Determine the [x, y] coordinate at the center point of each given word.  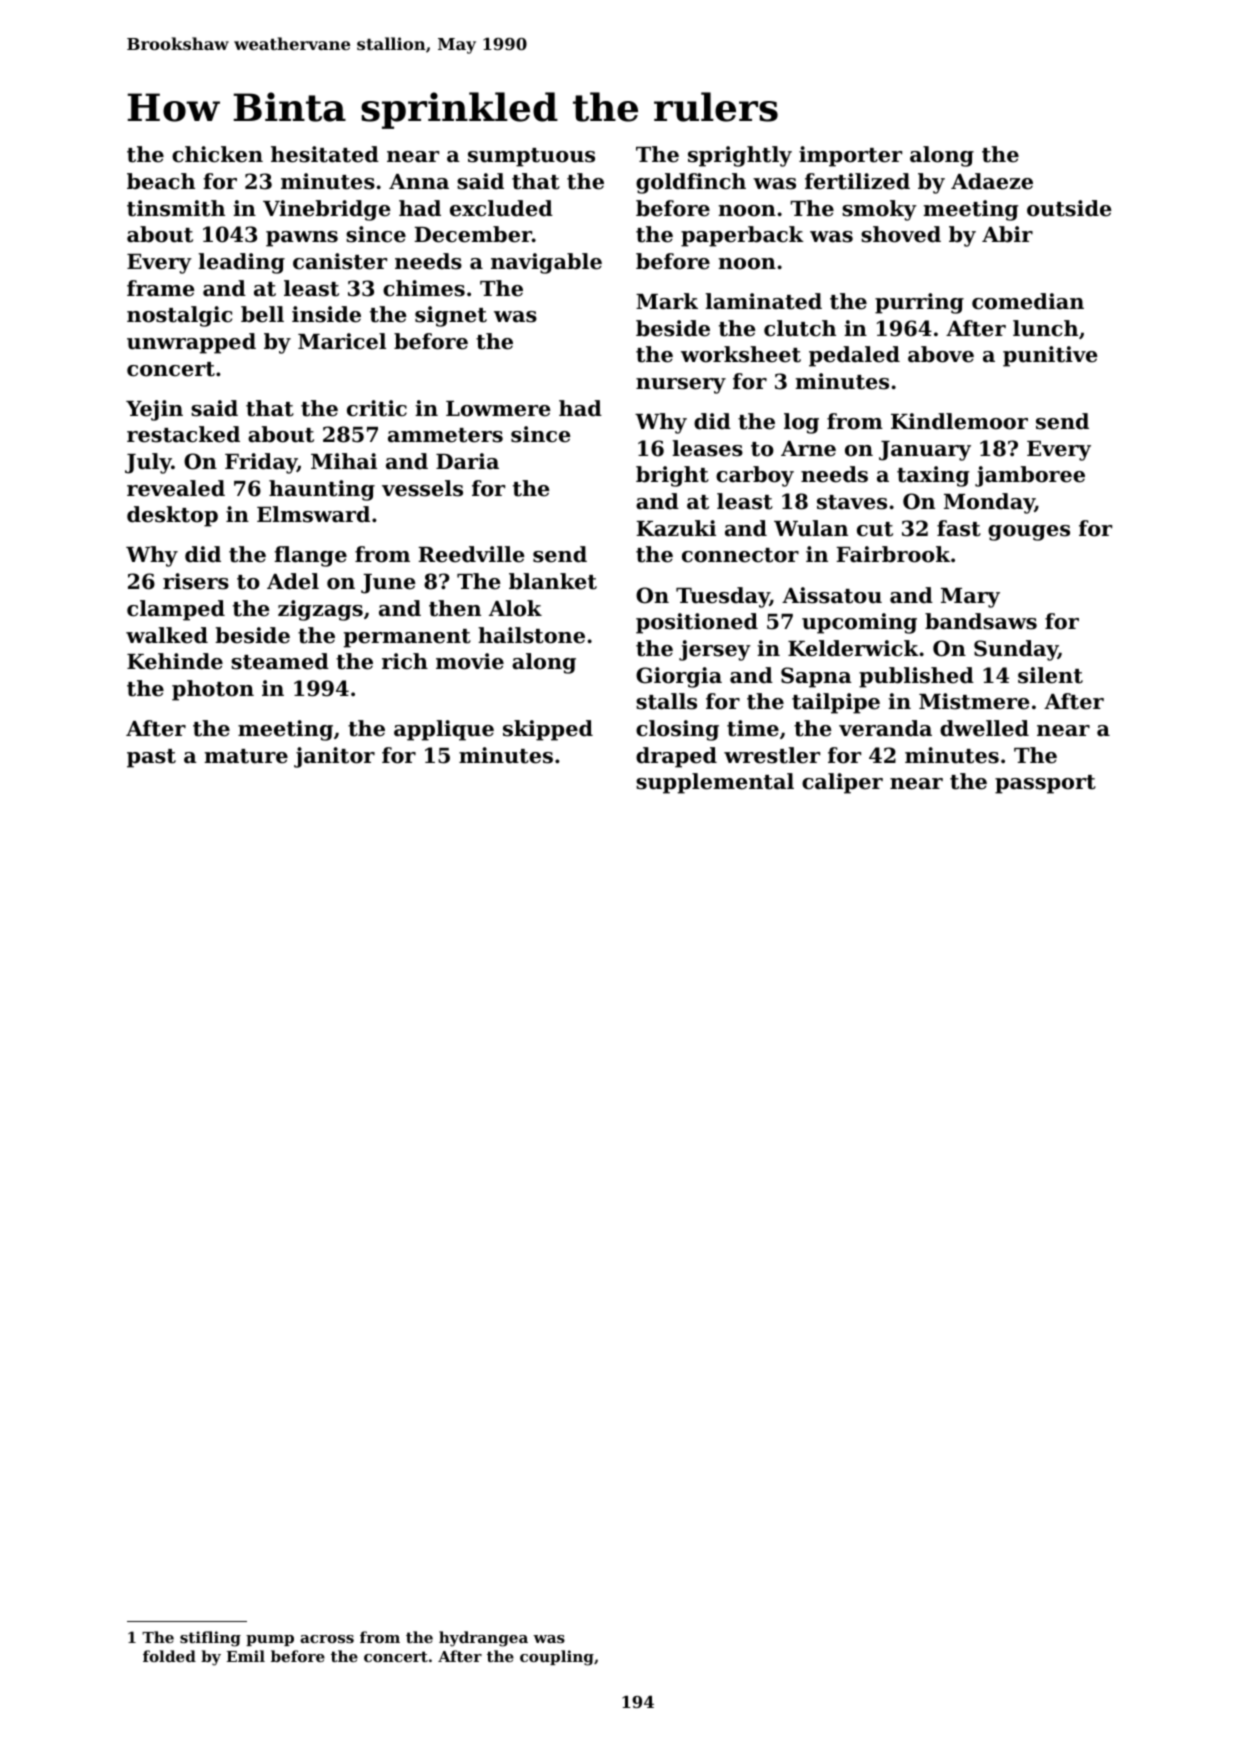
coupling [557, 1658]
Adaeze [992, 181]
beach [161, 181]
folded [169, 1656]
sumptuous [531, 157]
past [151, 758]
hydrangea [483, 1639]
